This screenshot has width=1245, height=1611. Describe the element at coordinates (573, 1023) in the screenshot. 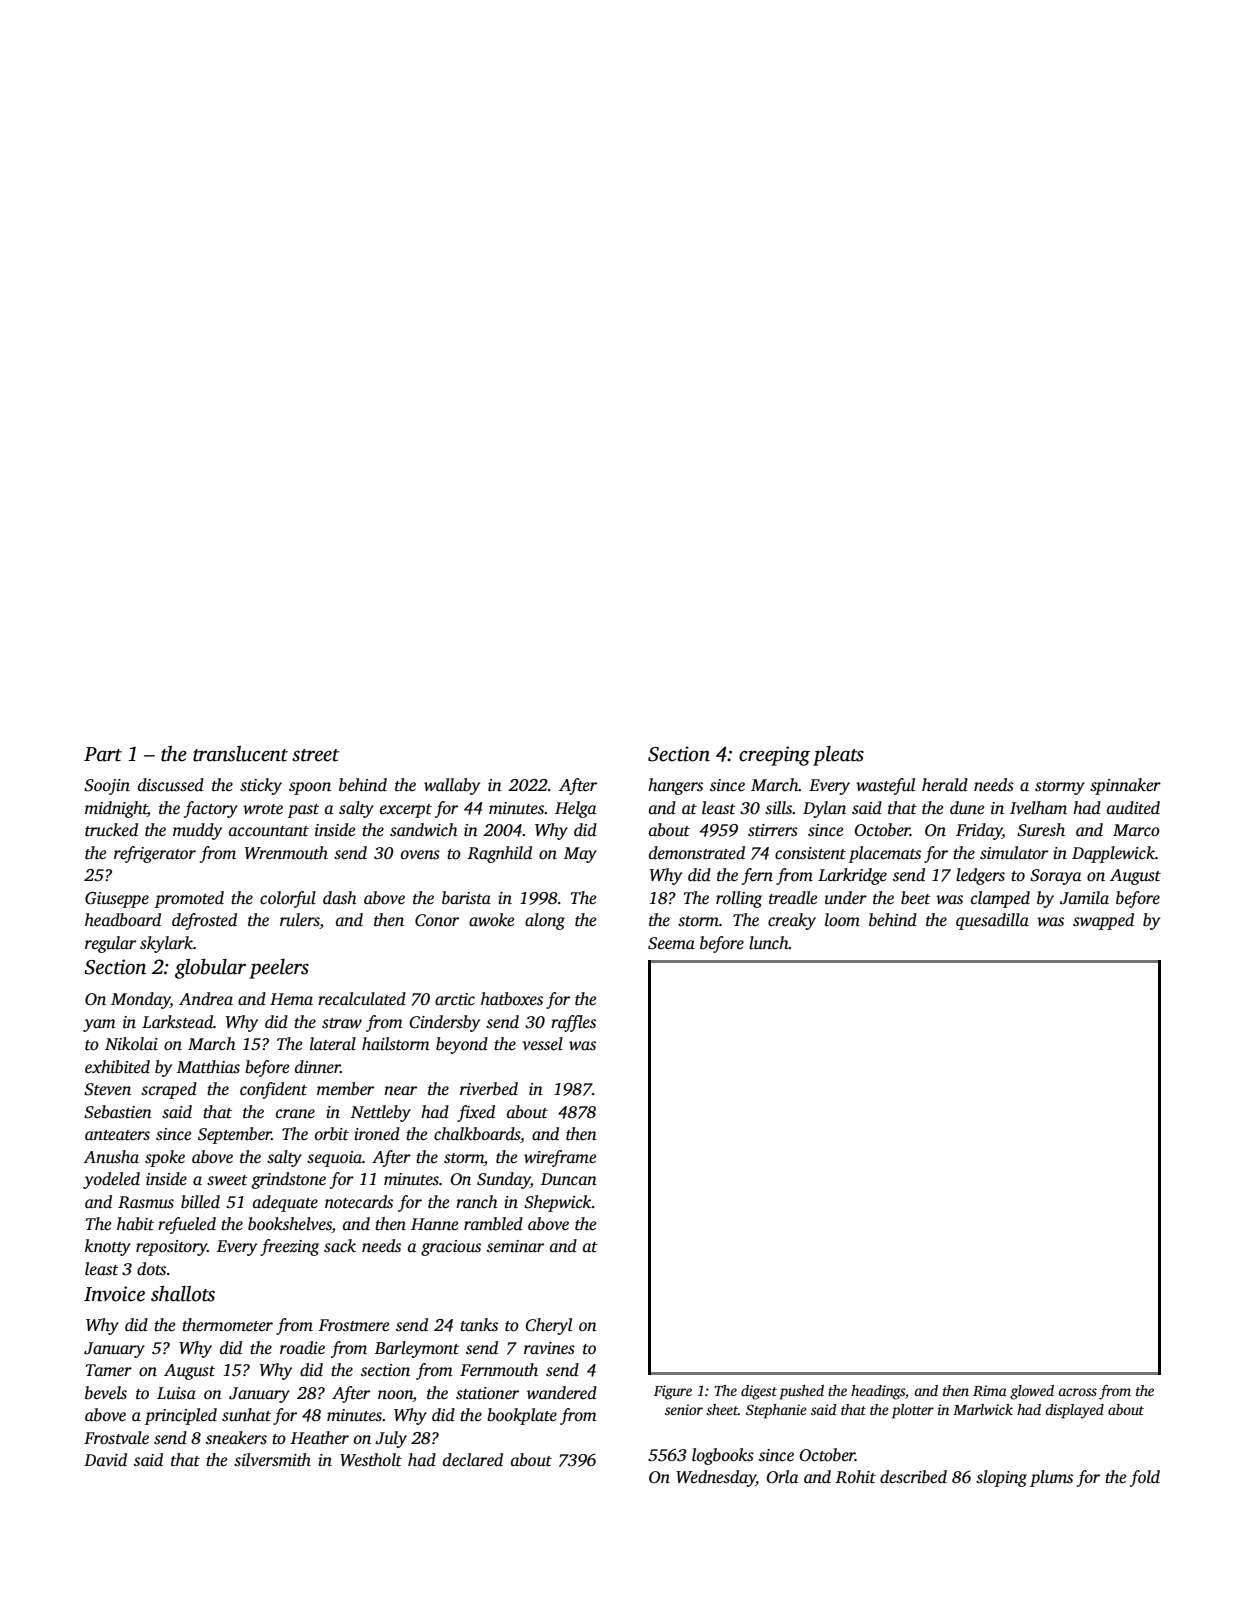

I see `raffles` at that location.
